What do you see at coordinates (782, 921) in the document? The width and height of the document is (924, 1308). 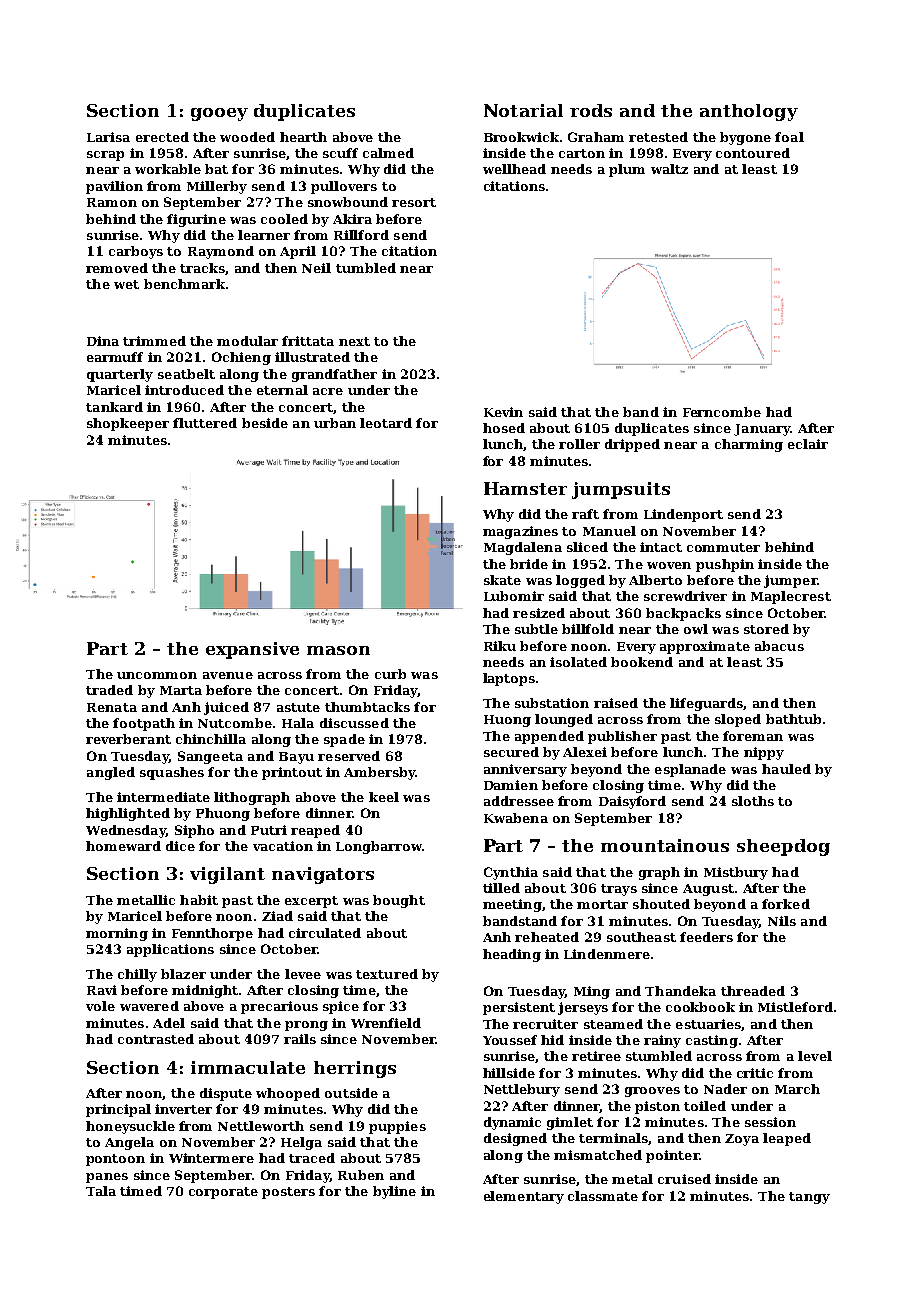 I see `Nils` at bounding box center [782, 921].
